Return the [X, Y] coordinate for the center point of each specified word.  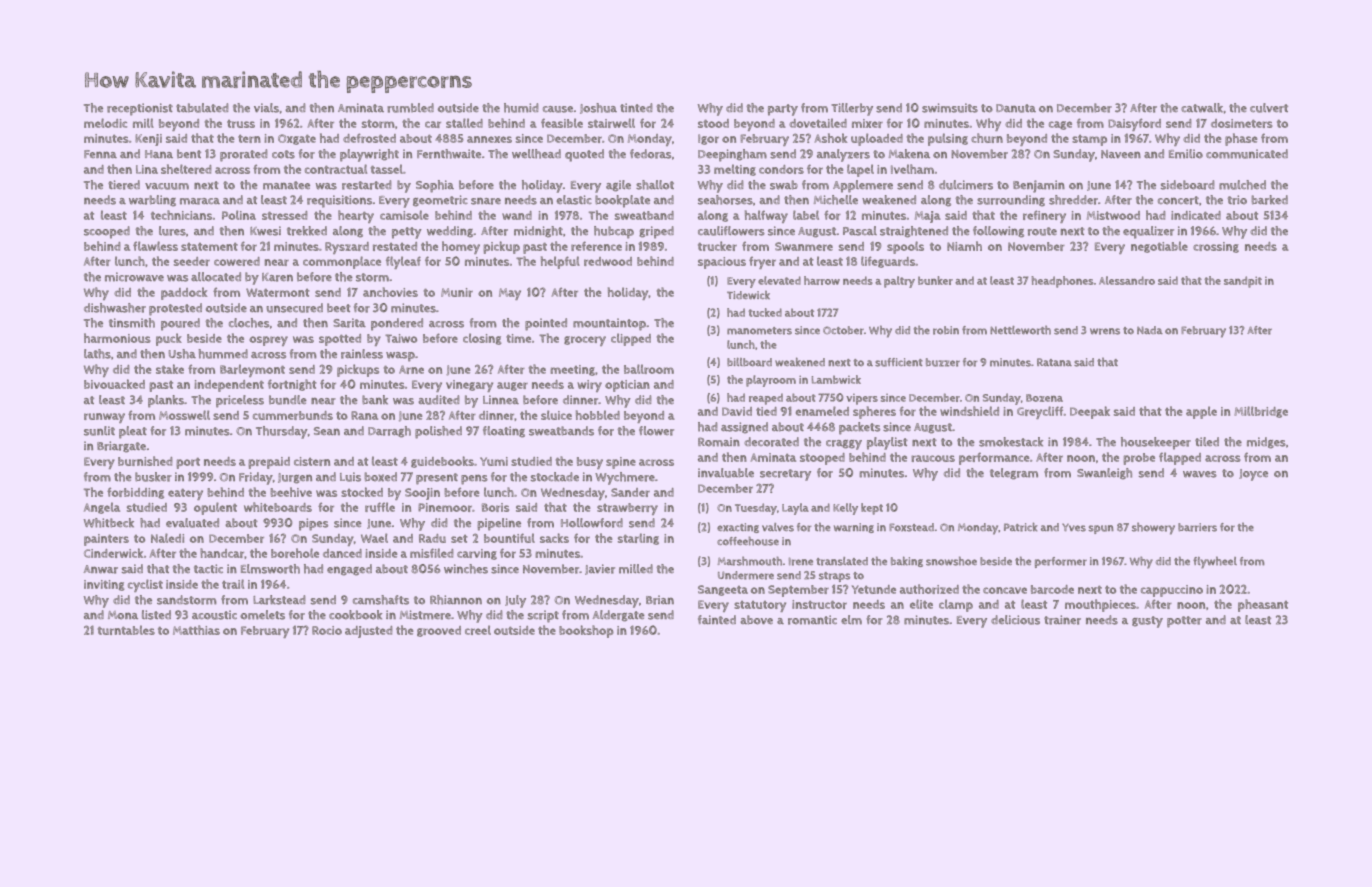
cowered [237, 261]
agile [618, 186]
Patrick [1021, 527]
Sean [327, 431]
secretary [785, 475]
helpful [560, 262]
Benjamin [1039, 186]
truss [241, 124]
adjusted [369, 632]
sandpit [1243, 282]
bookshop [586, 631]
